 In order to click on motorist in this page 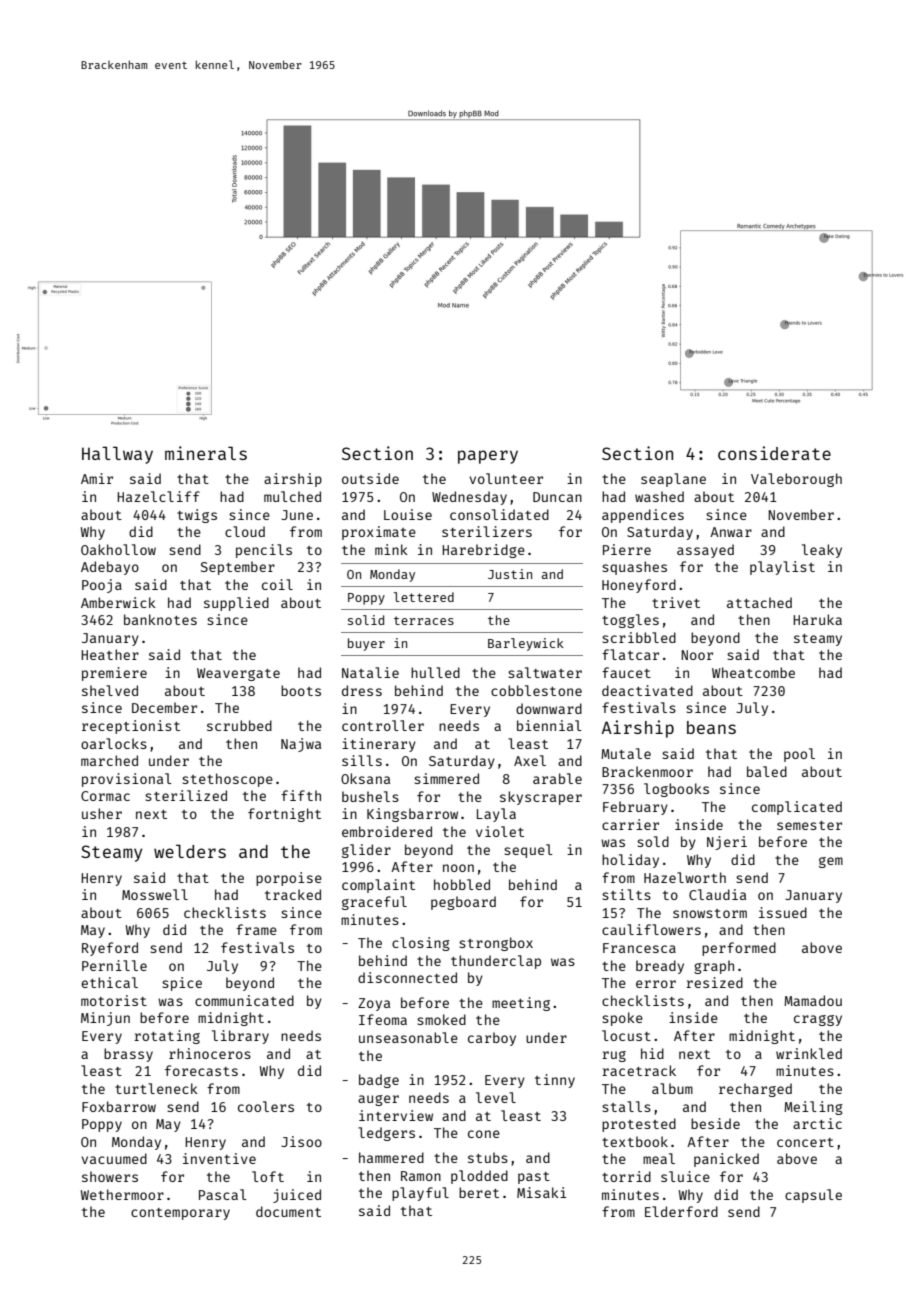, I will do `click(114, 1000)`.
